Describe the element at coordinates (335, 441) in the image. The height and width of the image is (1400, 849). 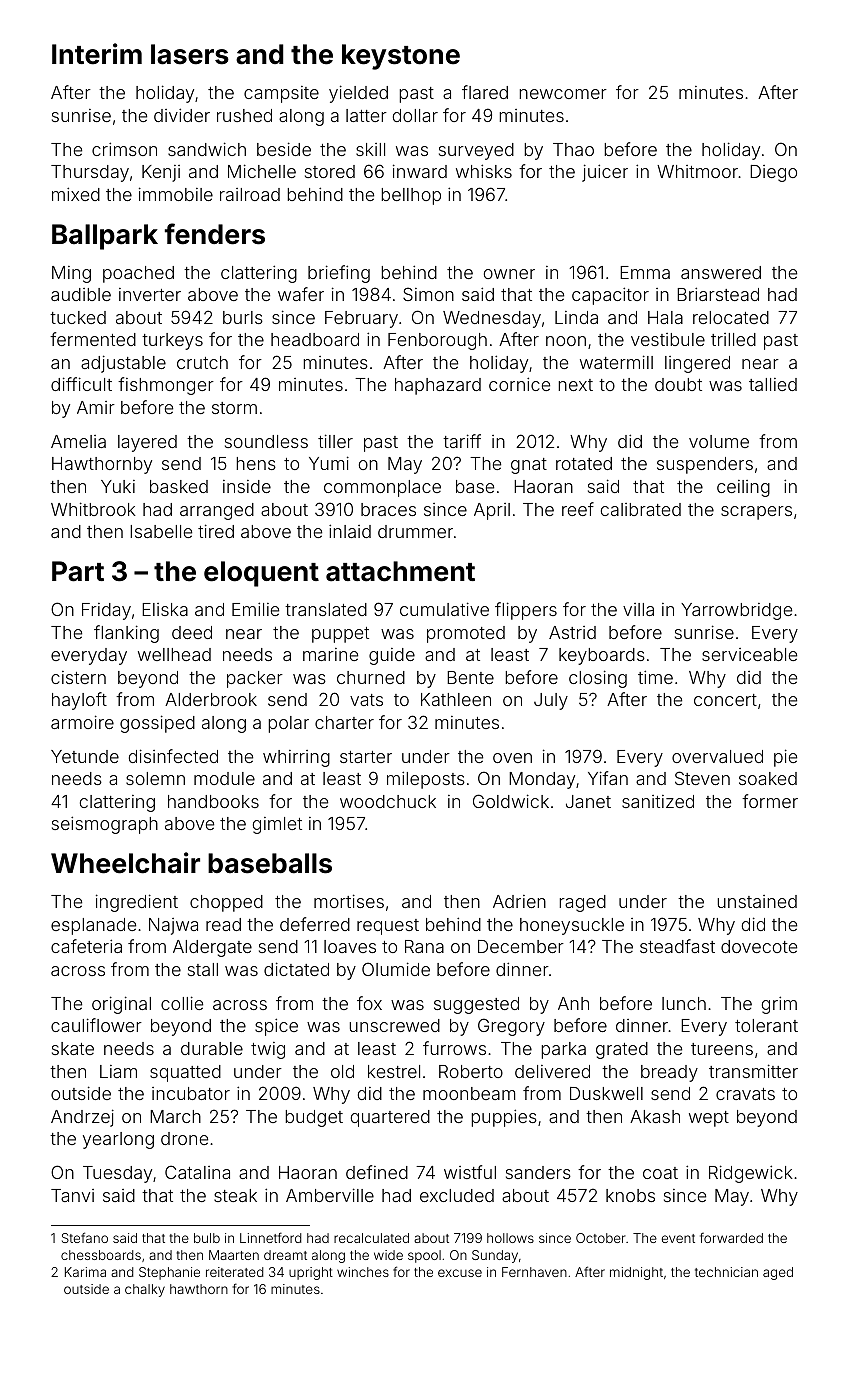
I see `tiller` at that location.
